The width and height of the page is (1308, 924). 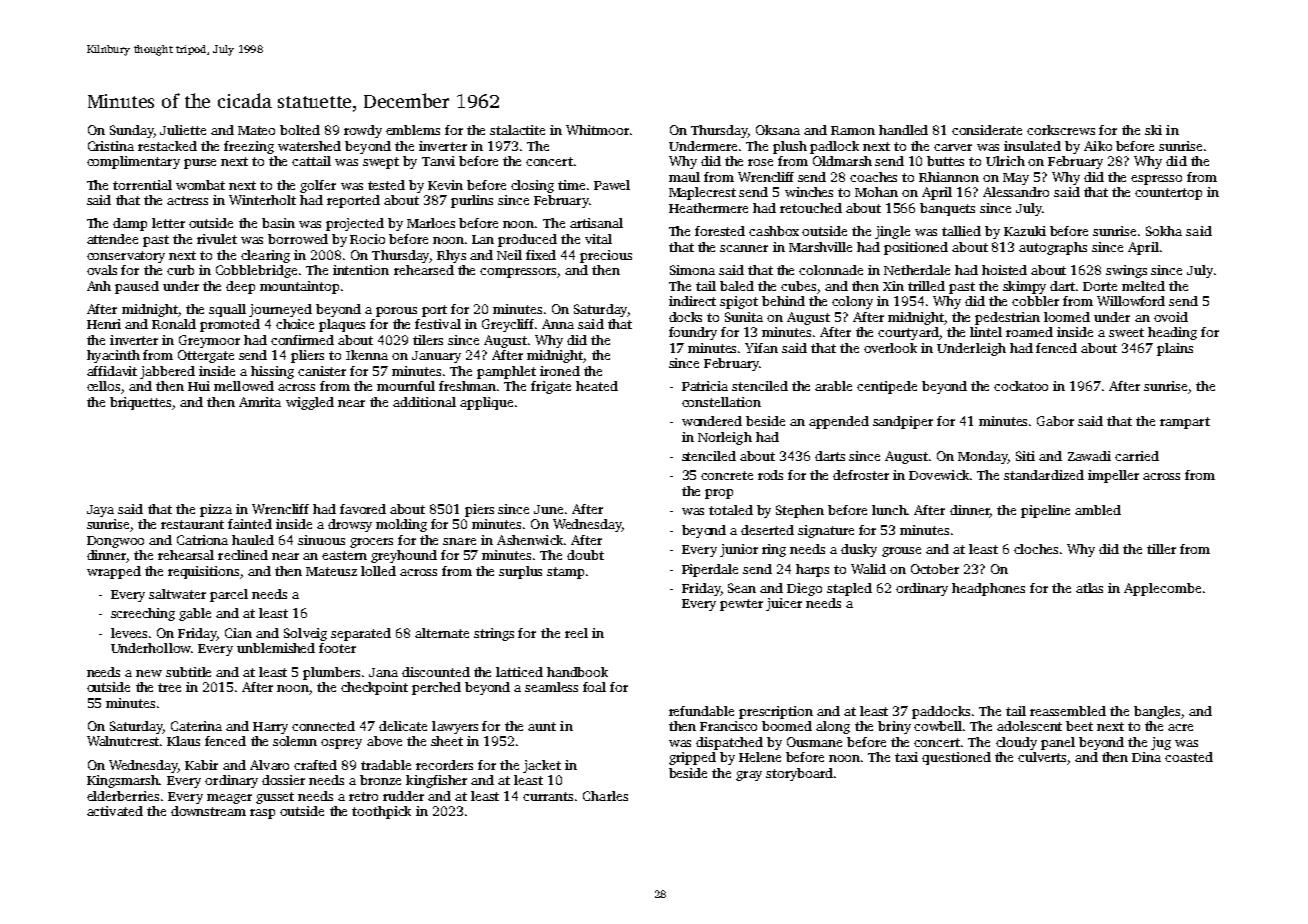 What do you see at coordinates (100, 511) in the page?
I see `Jaya` at bounding box center [100, 511].
